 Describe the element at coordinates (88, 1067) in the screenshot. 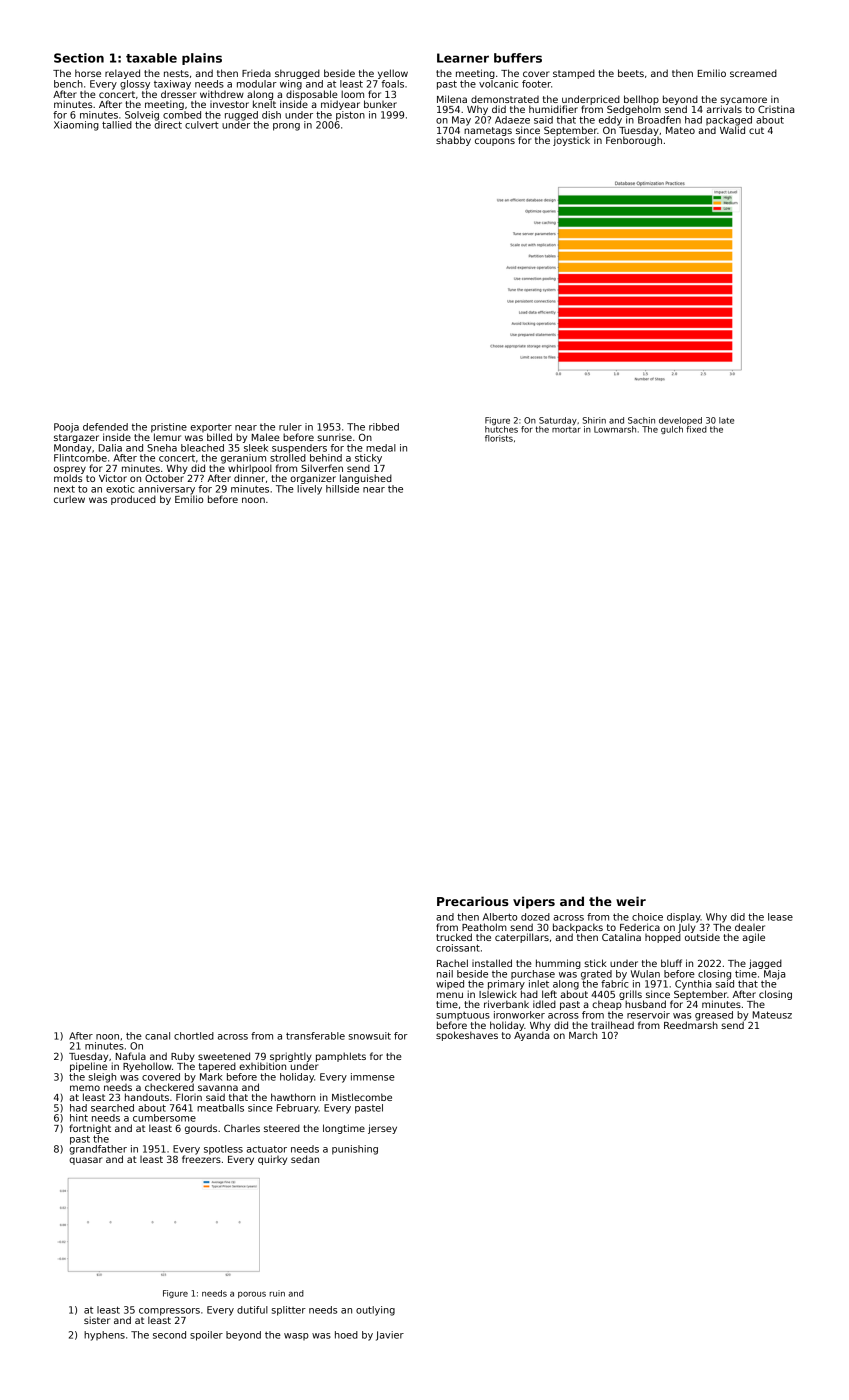

I see `pipeline` at that location.
